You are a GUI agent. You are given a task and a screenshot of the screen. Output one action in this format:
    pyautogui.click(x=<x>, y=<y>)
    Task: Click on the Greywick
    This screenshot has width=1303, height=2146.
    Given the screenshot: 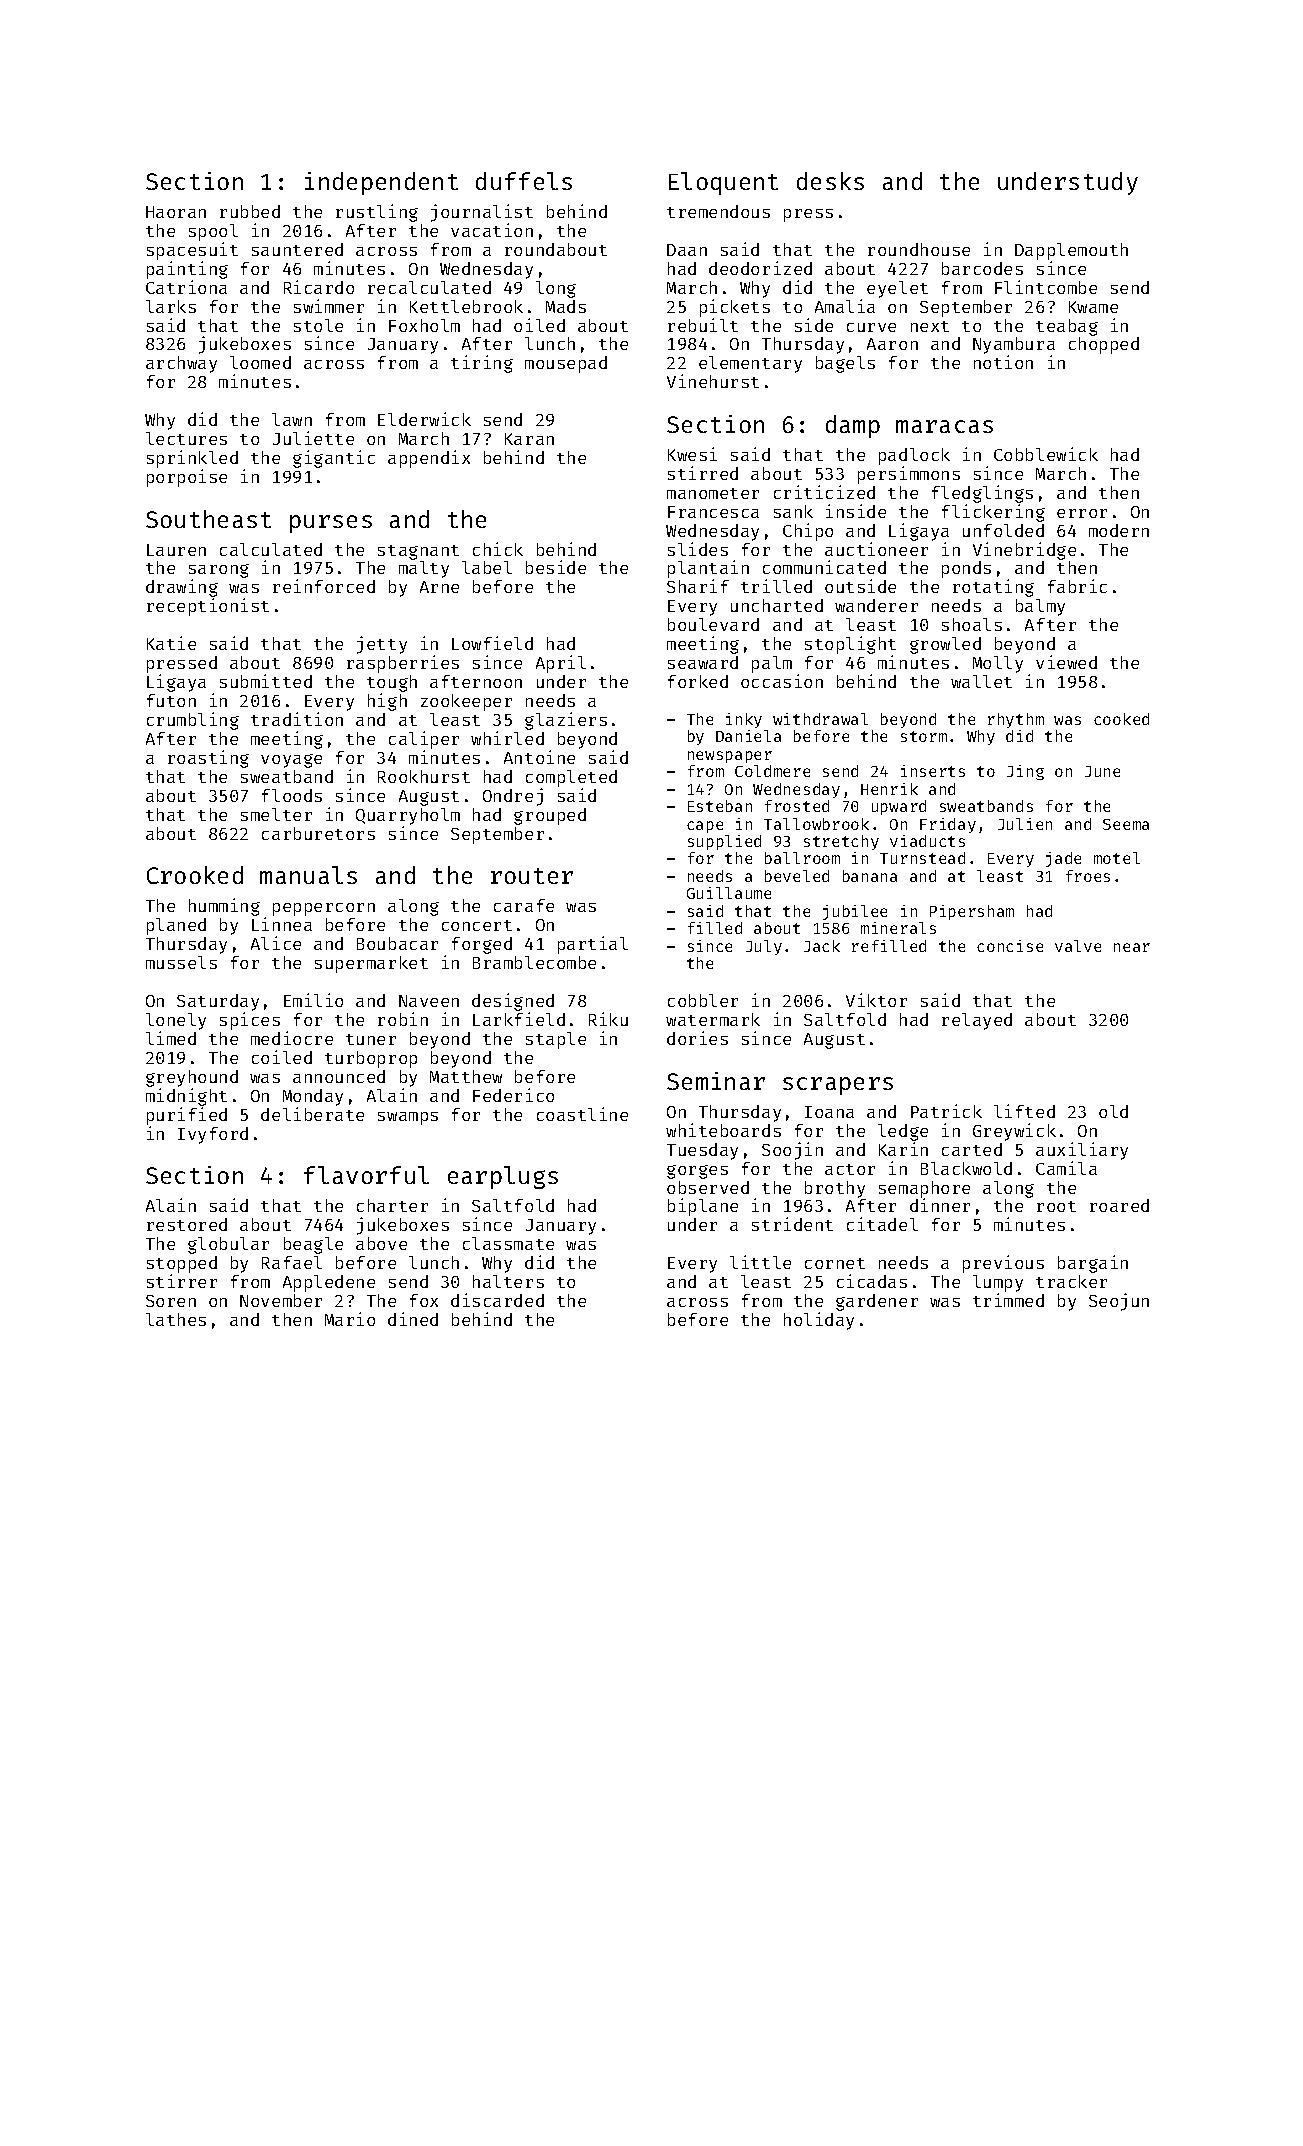 What is the action you would take?
    pyautogui.click(x=1014, y=1132)
